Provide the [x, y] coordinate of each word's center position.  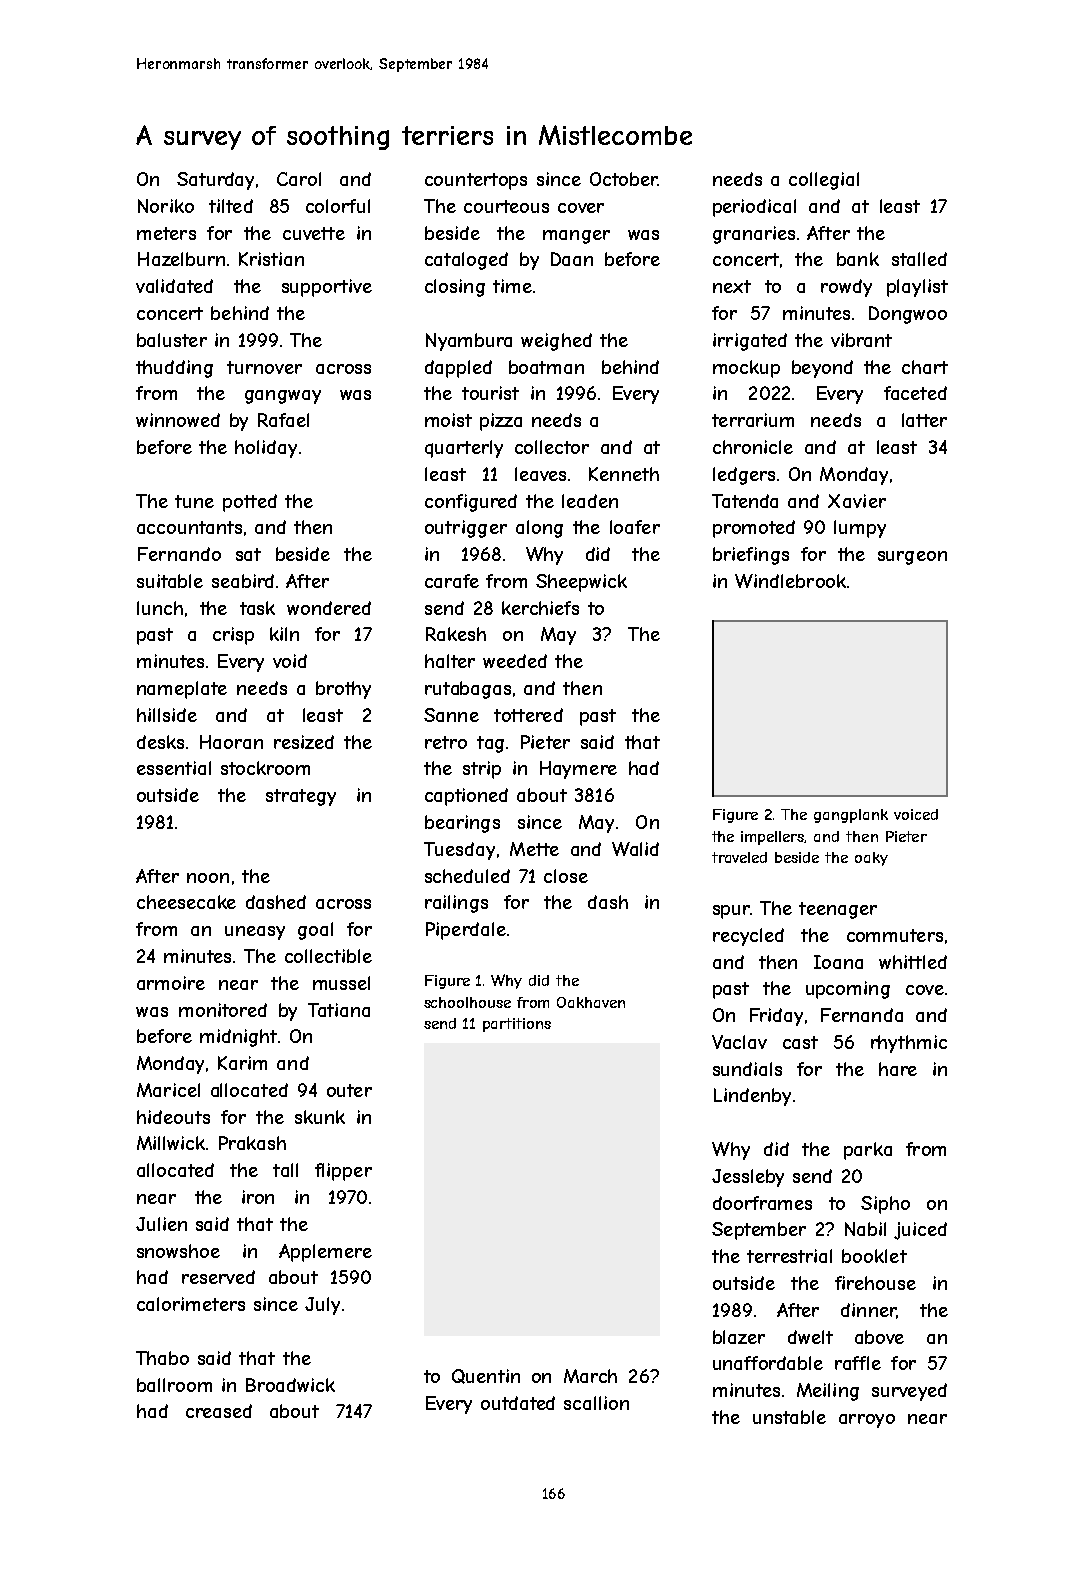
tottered [528, 715]
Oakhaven [591, 1002]
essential [174, 768]
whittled [913, 962]
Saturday [215, 181]
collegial [824, 181]
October [623, 179]
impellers [773, 838]
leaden [590, 501]
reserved [218, 1277]
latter [924, 420]
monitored [223, 1010]
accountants [189, 527]
